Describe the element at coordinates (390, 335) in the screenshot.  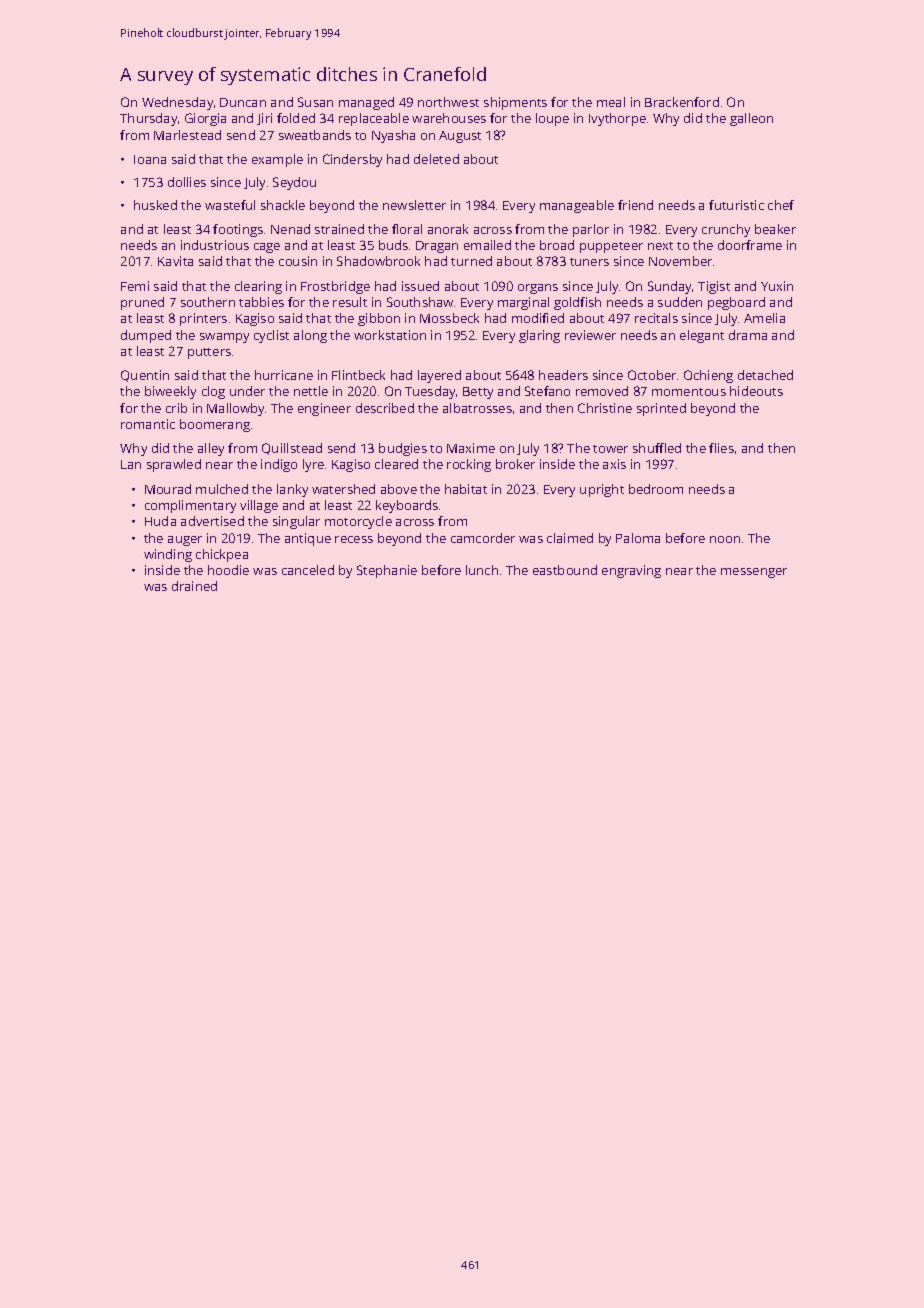
I see `workstation` at that location.
